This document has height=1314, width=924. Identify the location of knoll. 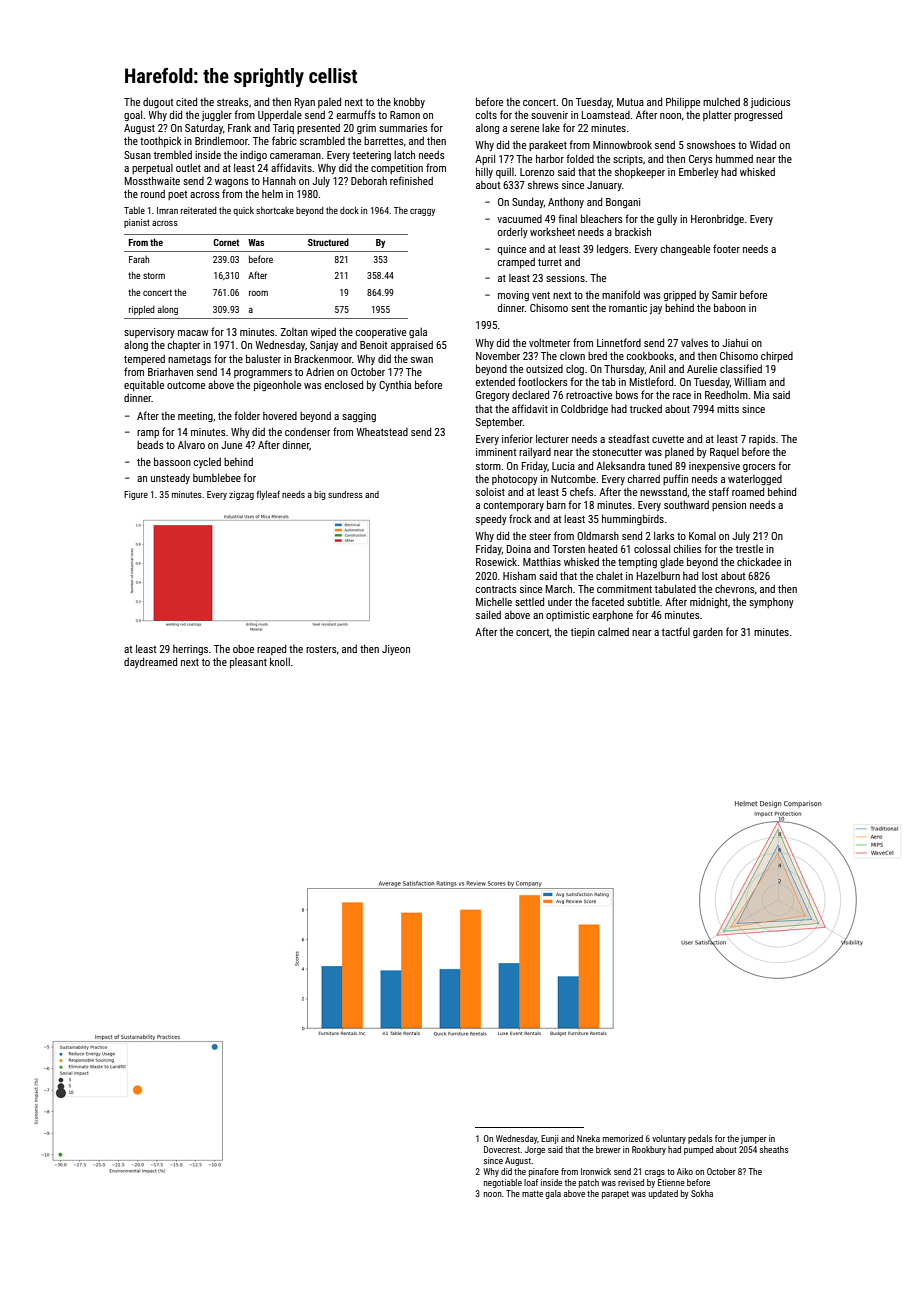
(280, 661).
